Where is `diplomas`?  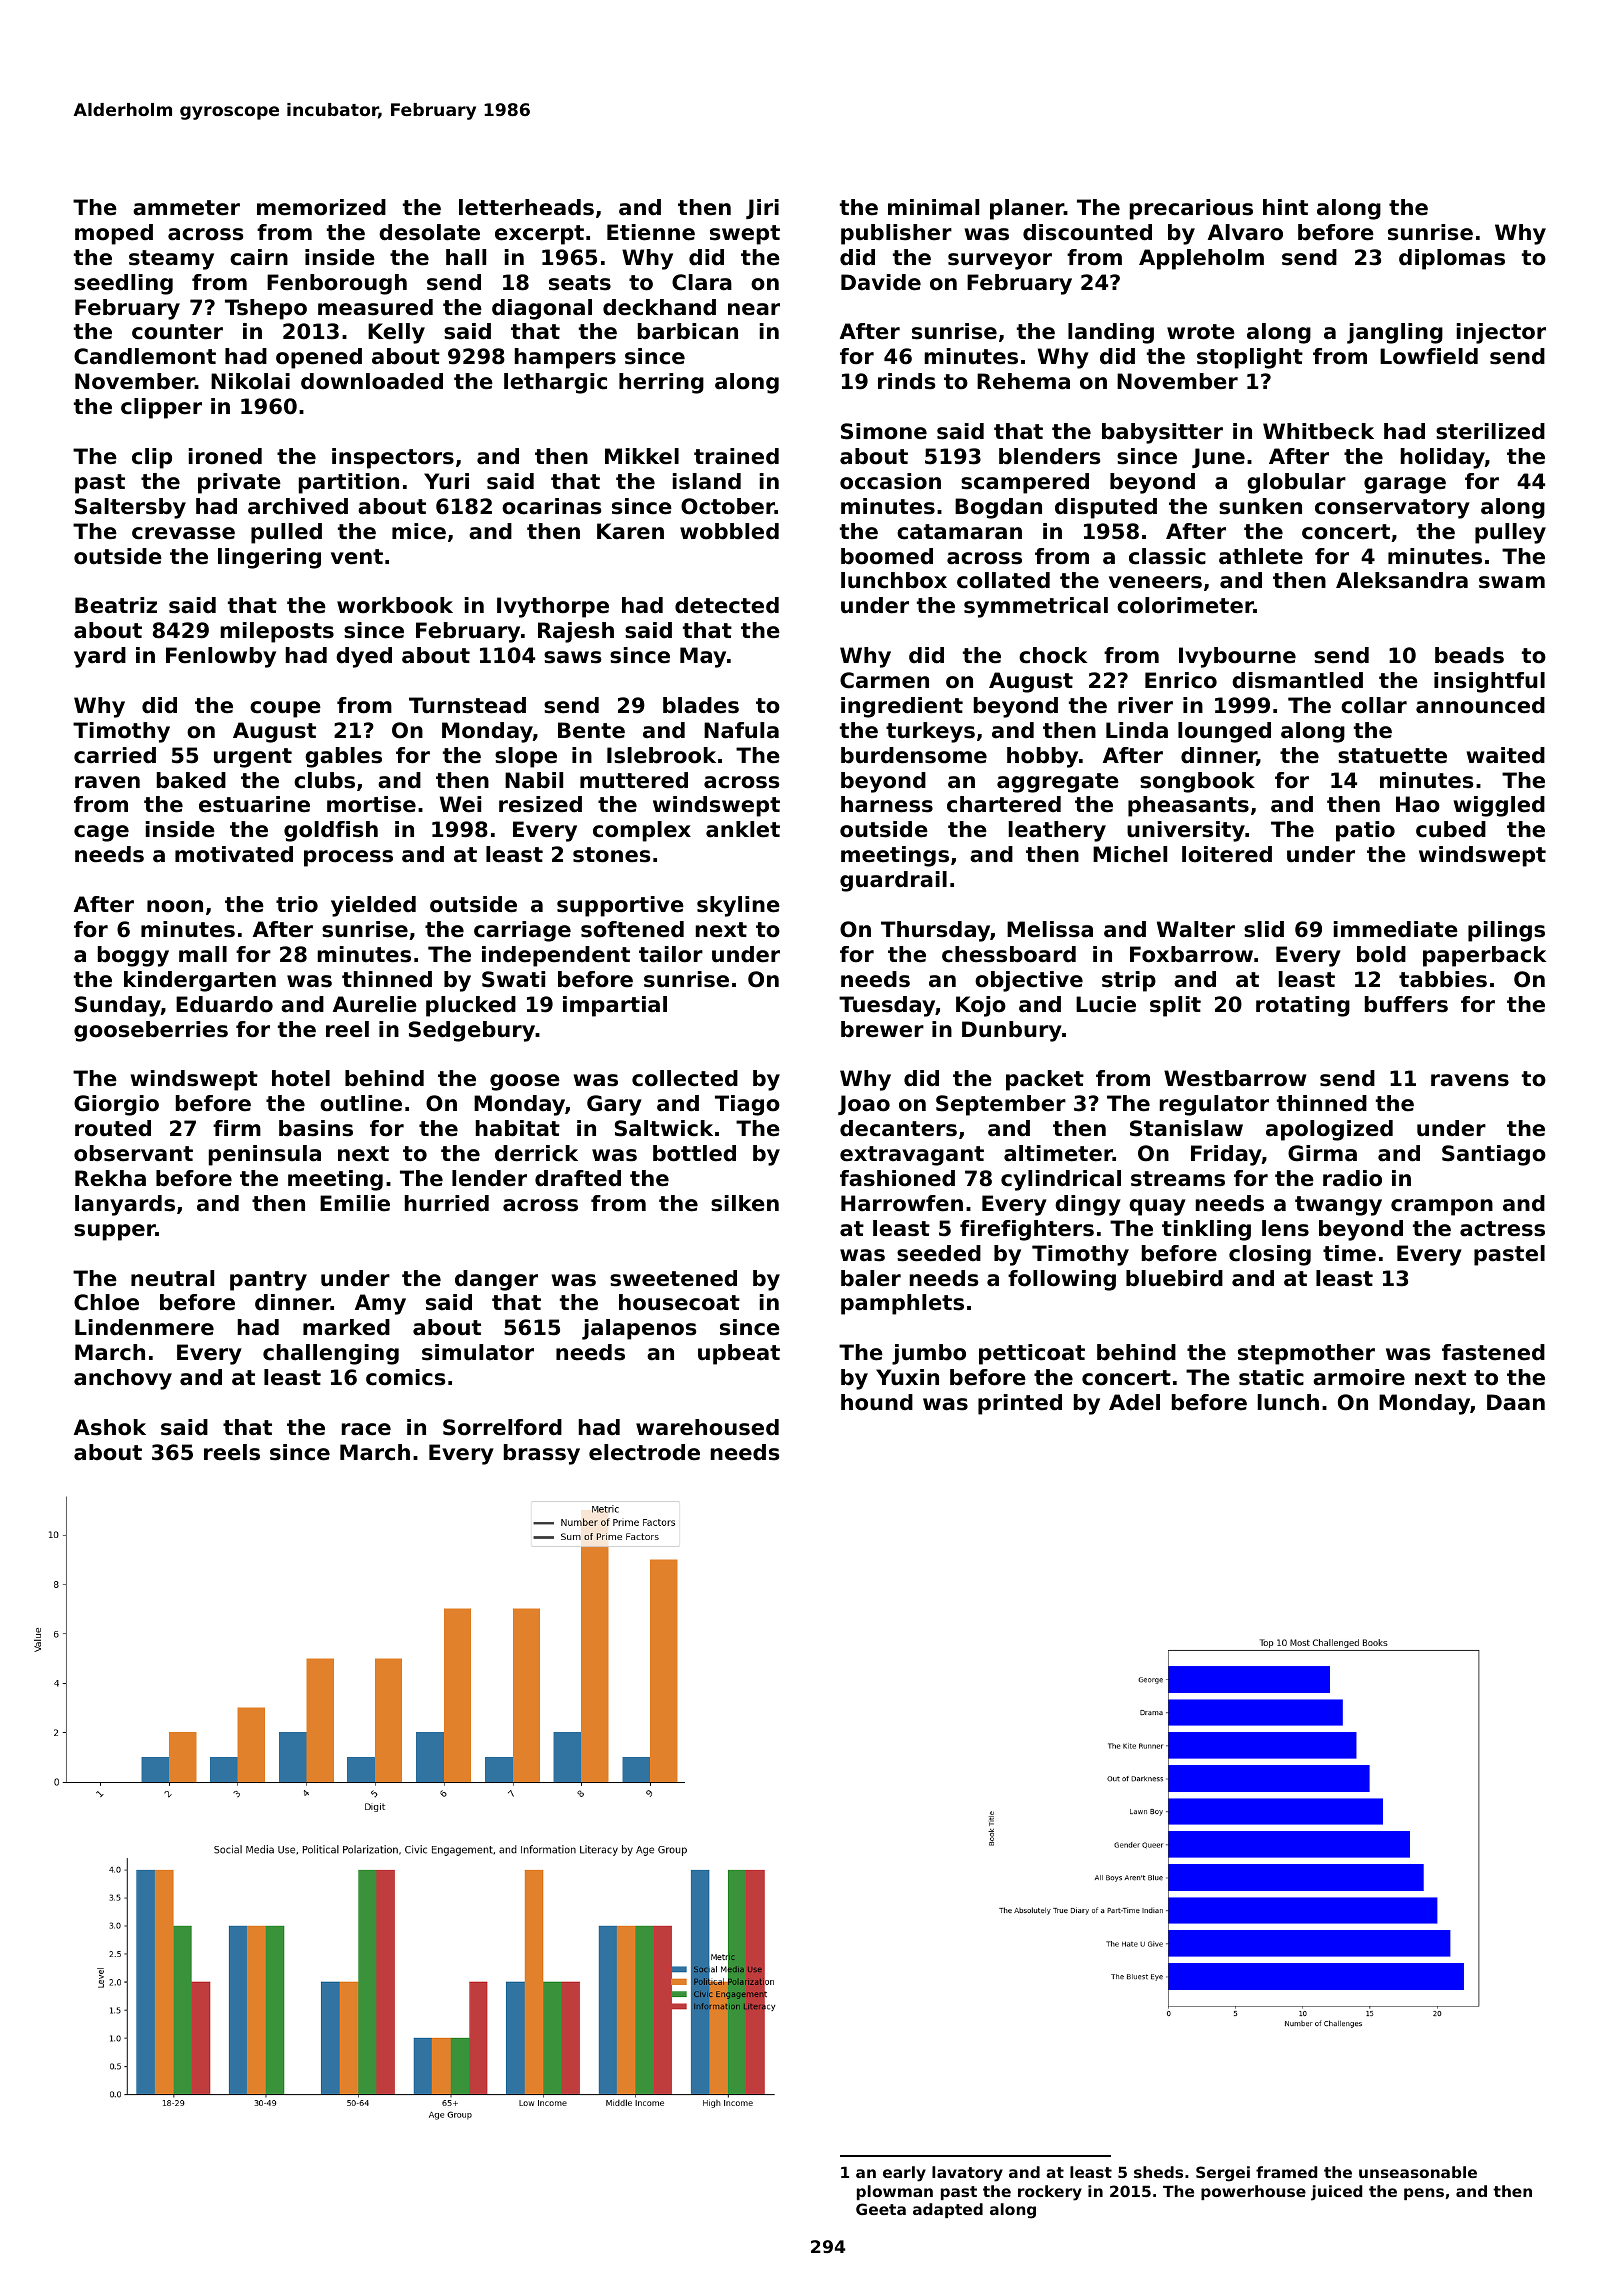 diplomas is located at coordinates (1452, 259).
